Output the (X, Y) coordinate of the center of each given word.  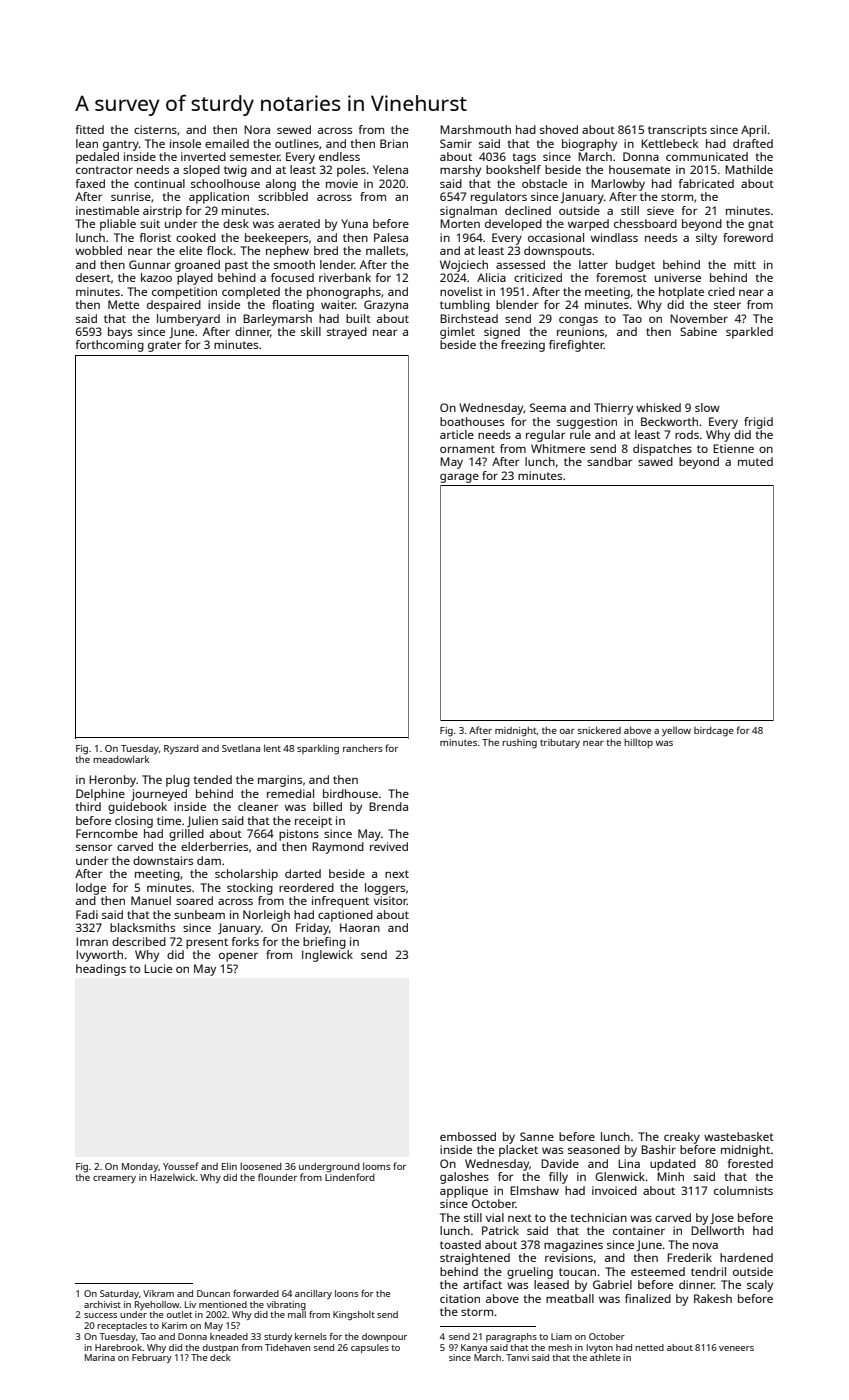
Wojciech (464, 266)
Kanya (474, 1348)
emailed (227, 143)
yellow (676, 731)
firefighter (576, 346)
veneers (736, 1348)
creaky (682, 1138)
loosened (261, 1166)
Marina (100, 1357)
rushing (519, 744)
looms (377, 1166)
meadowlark (121, 759)
